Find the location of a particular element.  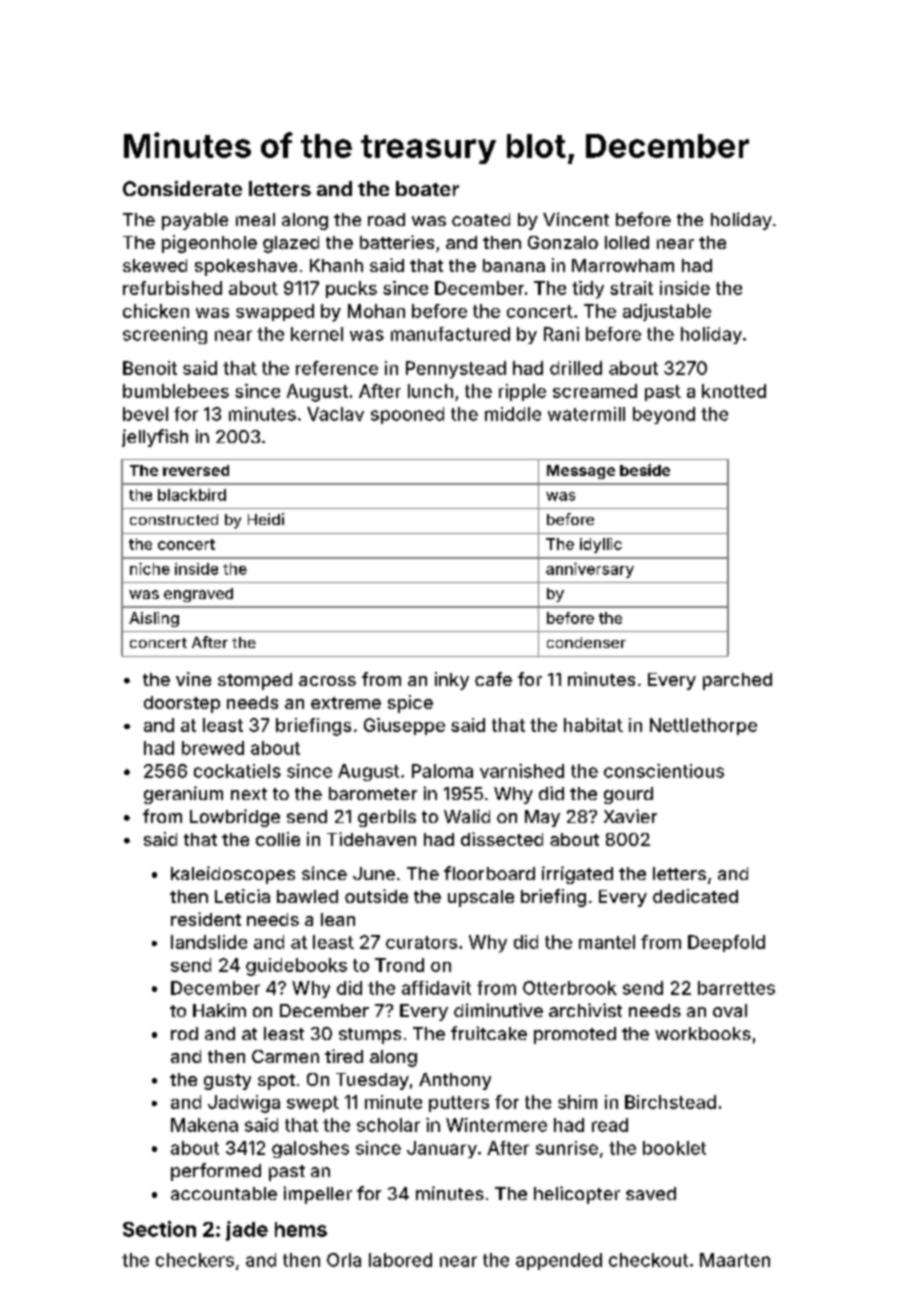

barrettes is located at coordinates (736, 988).
